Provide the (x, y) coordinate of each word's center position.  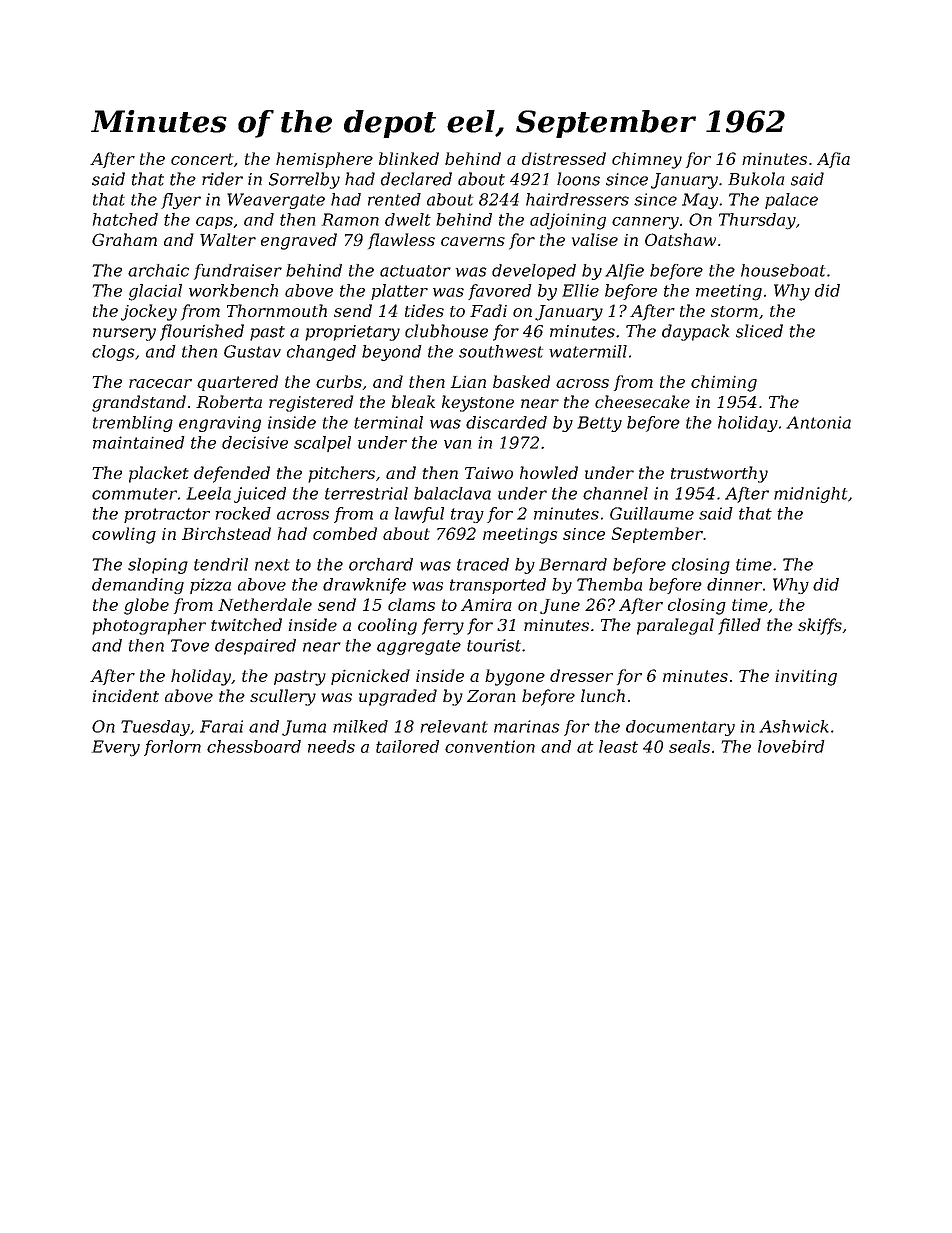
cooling (387, 626)
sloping (158, 566)
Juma (304, 728)
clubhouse (446, 331)
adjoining (568, 221)
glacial (155, 292)
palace (791, 201)
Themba (609, 584)
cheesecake (642, 401)
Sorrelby (304, 180)
